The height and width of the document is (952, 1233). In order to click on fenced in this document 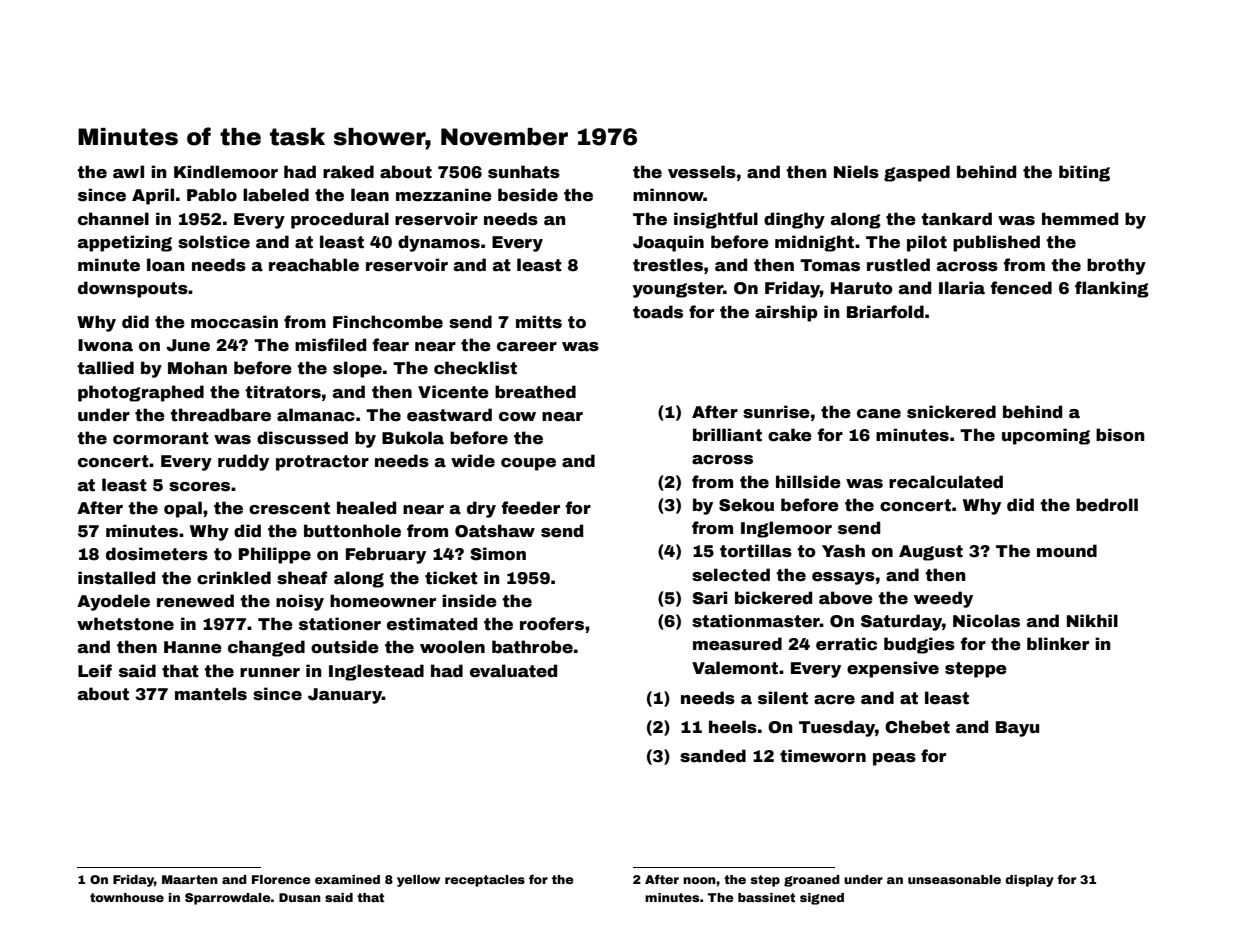, I will do `click(1021, 288)`.
